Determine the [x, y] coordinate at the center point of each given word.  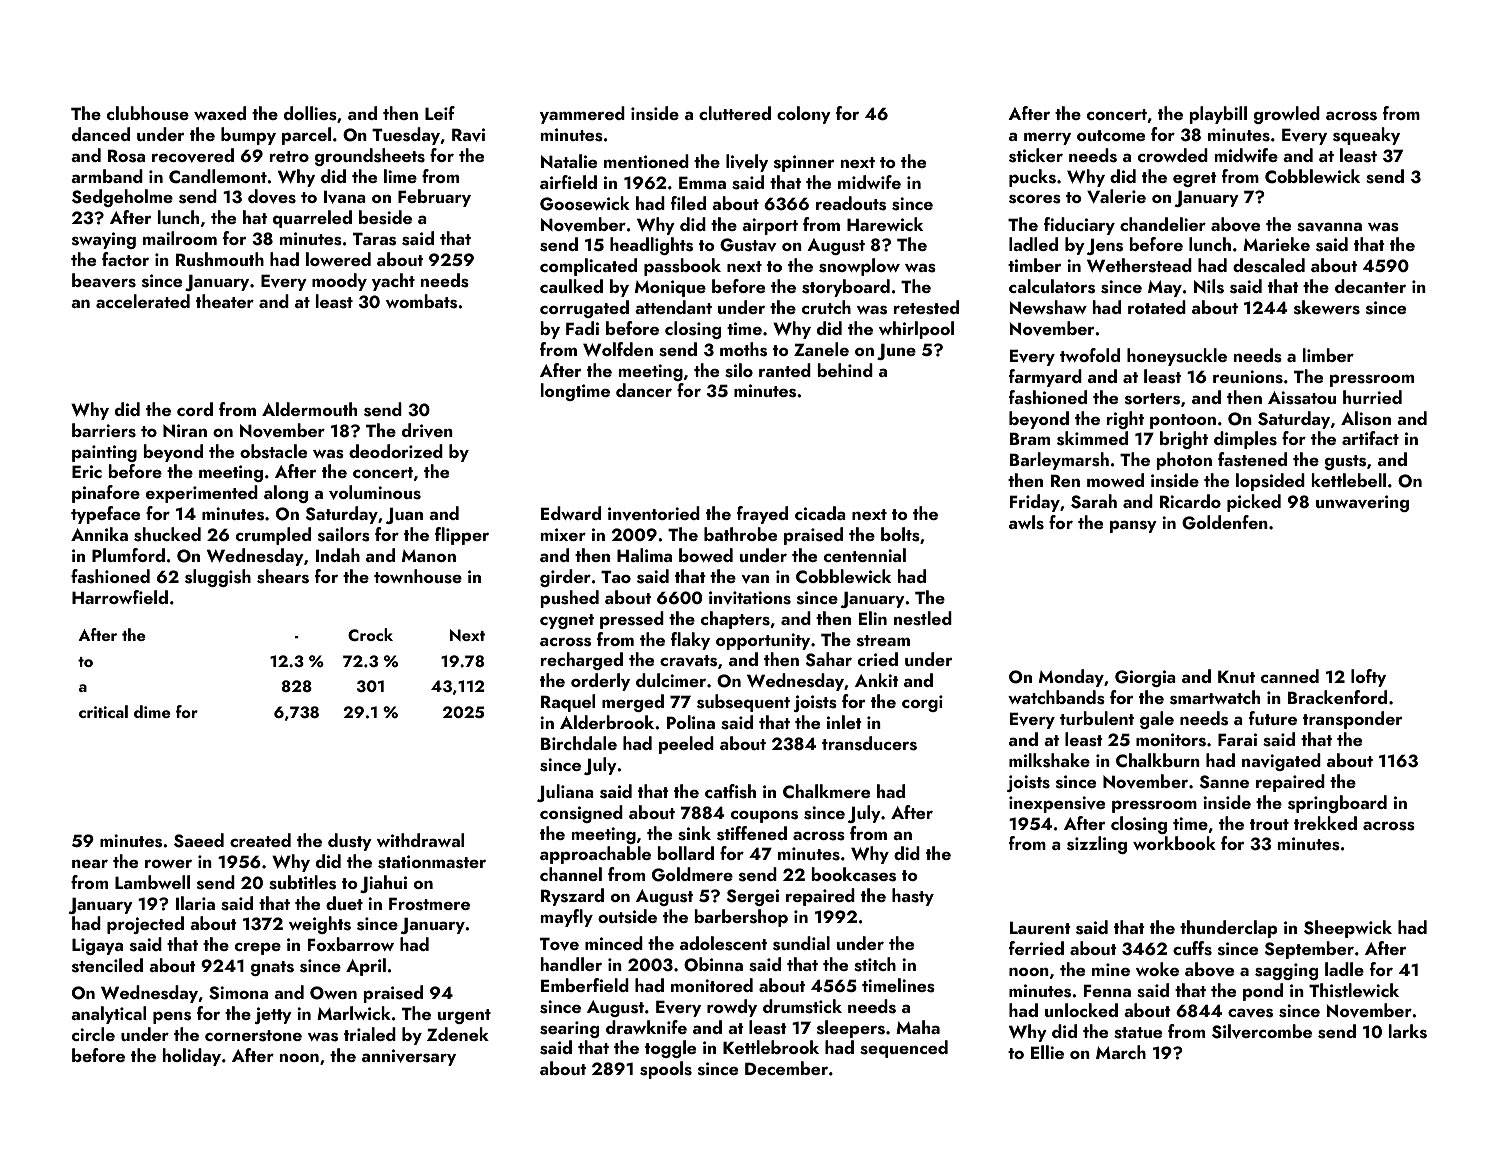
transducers [869, 743]
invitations [750, 598]
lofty [1368, 678]
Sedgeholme [122, 198]
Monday [1071, 678]
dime [152, 711]
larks [1408, 1031]
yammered [582, 115]
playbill [1218, 115]
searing [569, 1029]
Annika [99, 534]
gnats [272, 968]
